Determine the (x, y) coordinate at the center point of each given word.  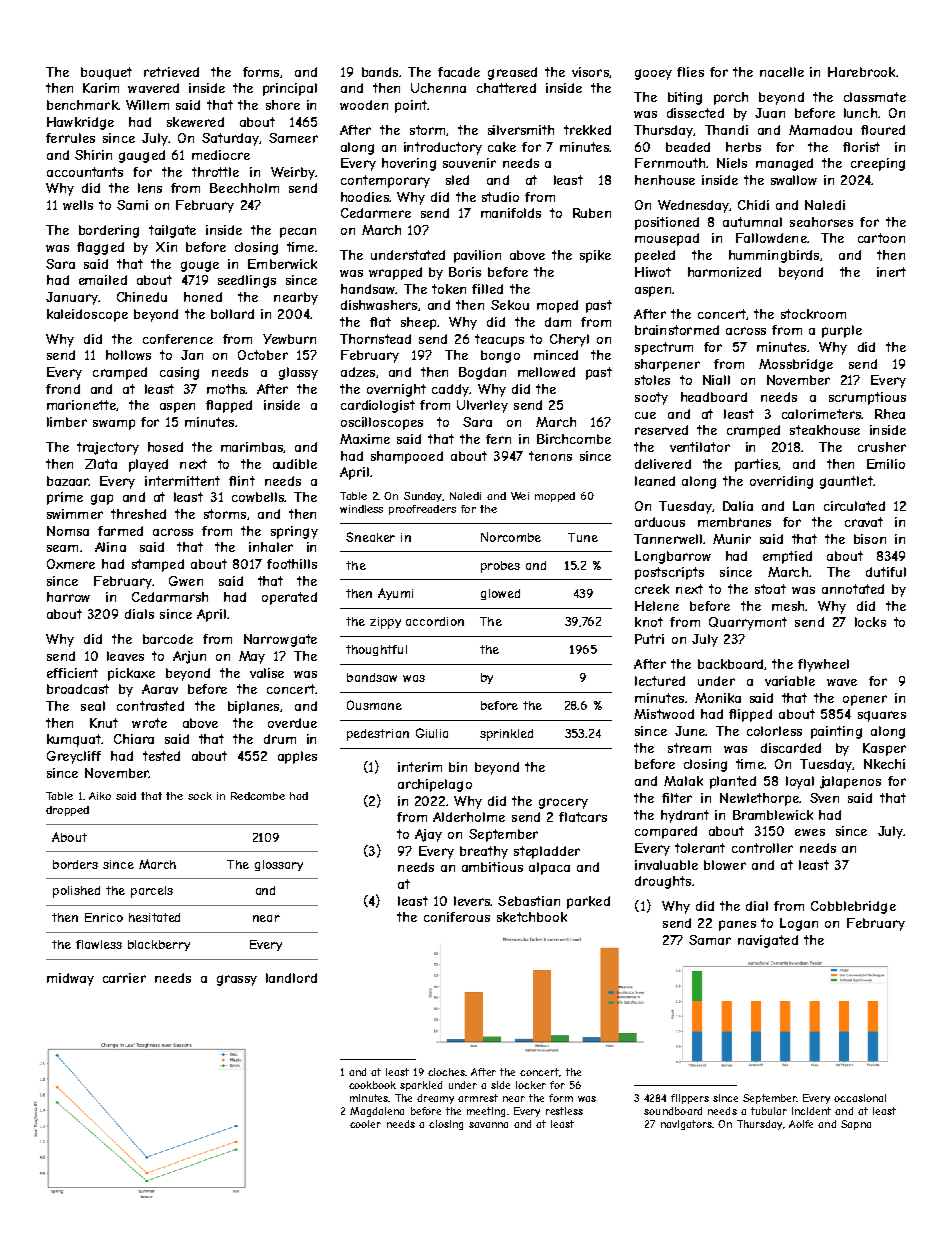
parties (756, 465)
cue (645, 415)
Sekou (510, 305)
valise (267, 673)
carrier (124, 978)
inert (891, 272)
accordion (435, 621)
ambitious (492, 867)
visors (590, 72)
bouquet (106, 73)
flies (690, 72)
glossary (279, 865)
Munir (732, 539)
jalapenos (850, 782)
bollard (232, 314)
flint (242, 481)
